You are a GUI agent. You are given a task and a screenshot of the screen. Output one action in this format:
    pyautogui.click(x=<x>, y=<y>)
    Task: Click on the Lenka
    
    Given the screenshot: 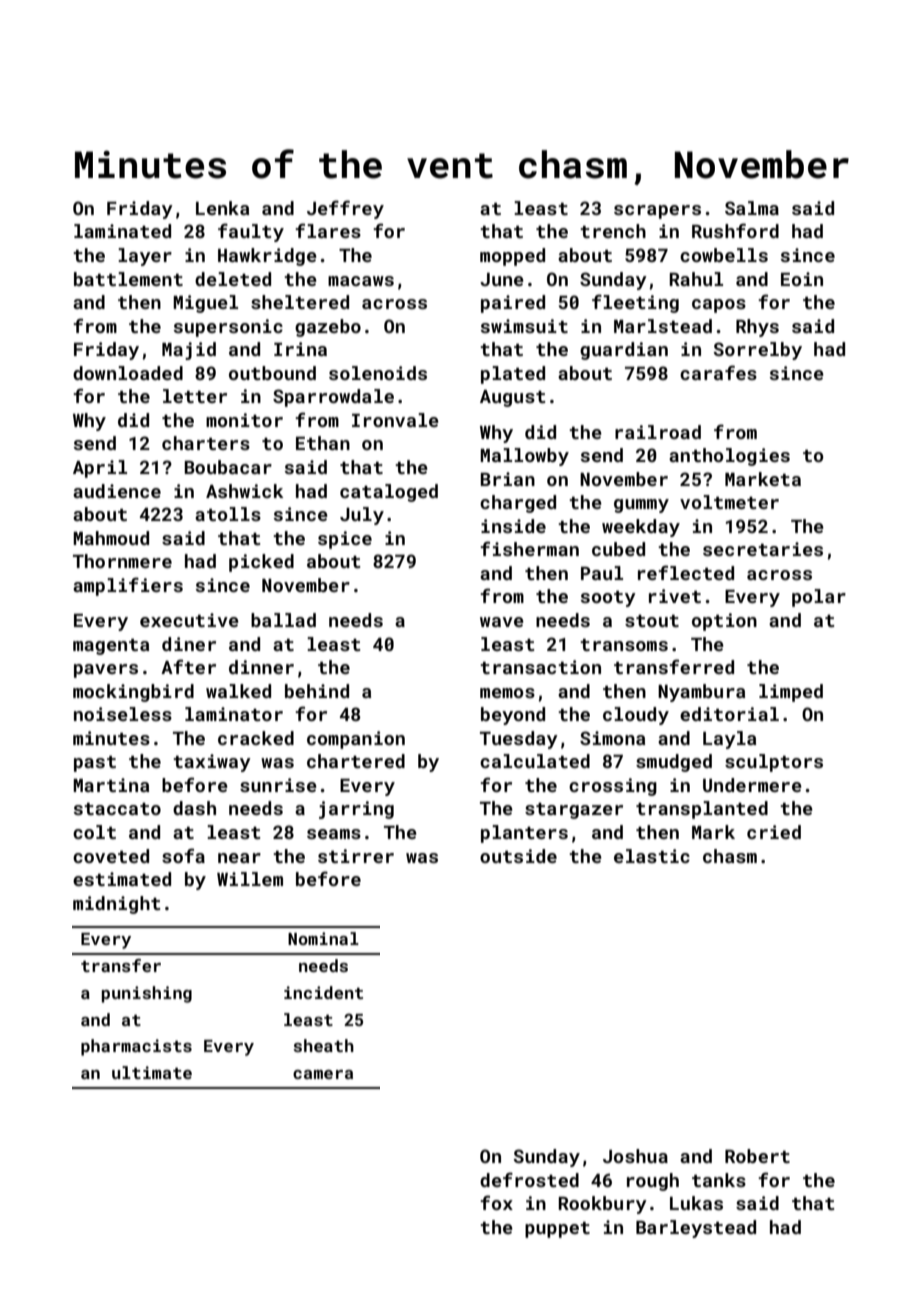 What is the action you would take?
    pyautogui.click(x=223, y=208)
